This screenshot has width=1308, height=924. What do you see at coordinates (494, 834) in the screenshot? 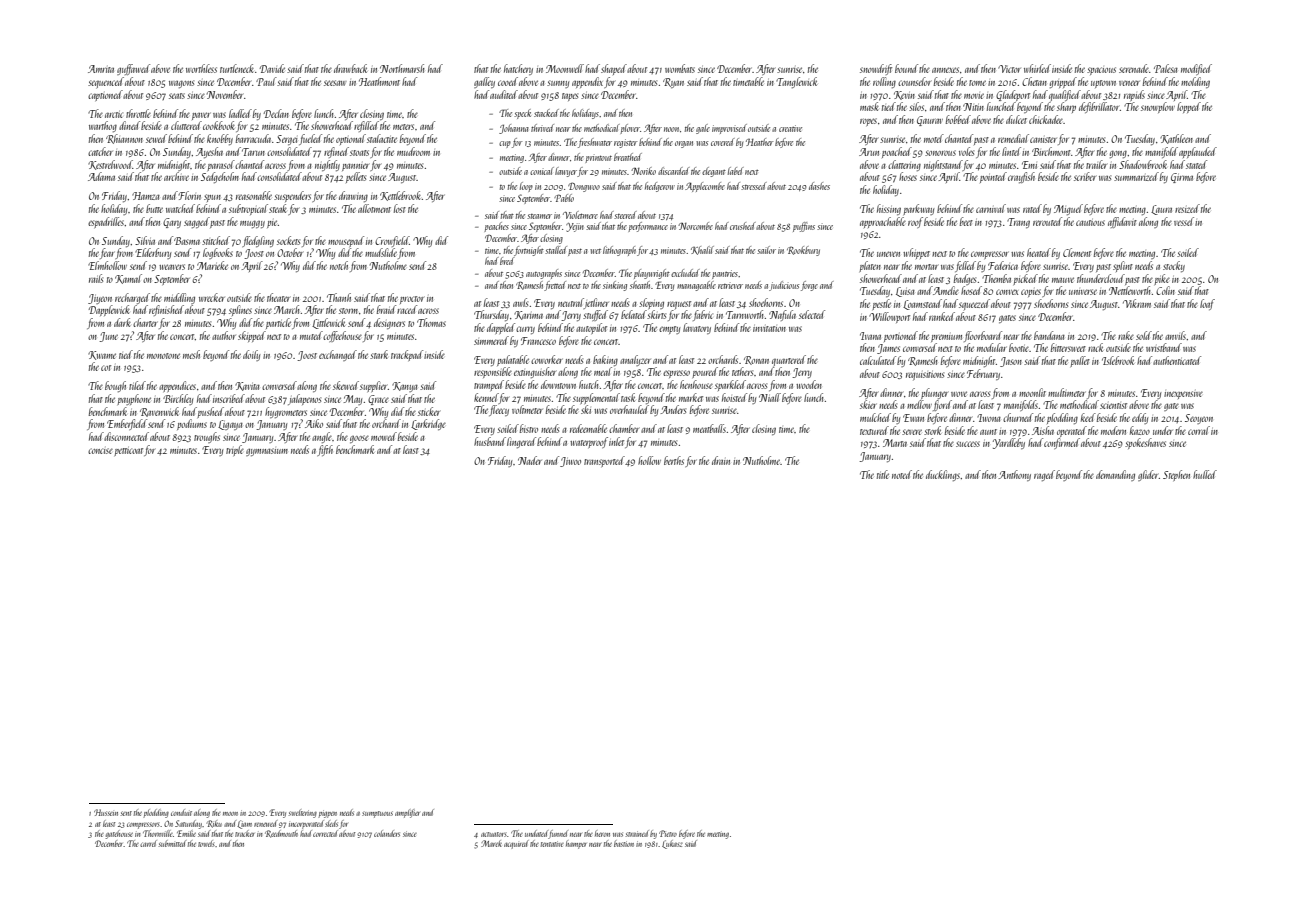
I see `actuators` at bounding box center [494, 834].
